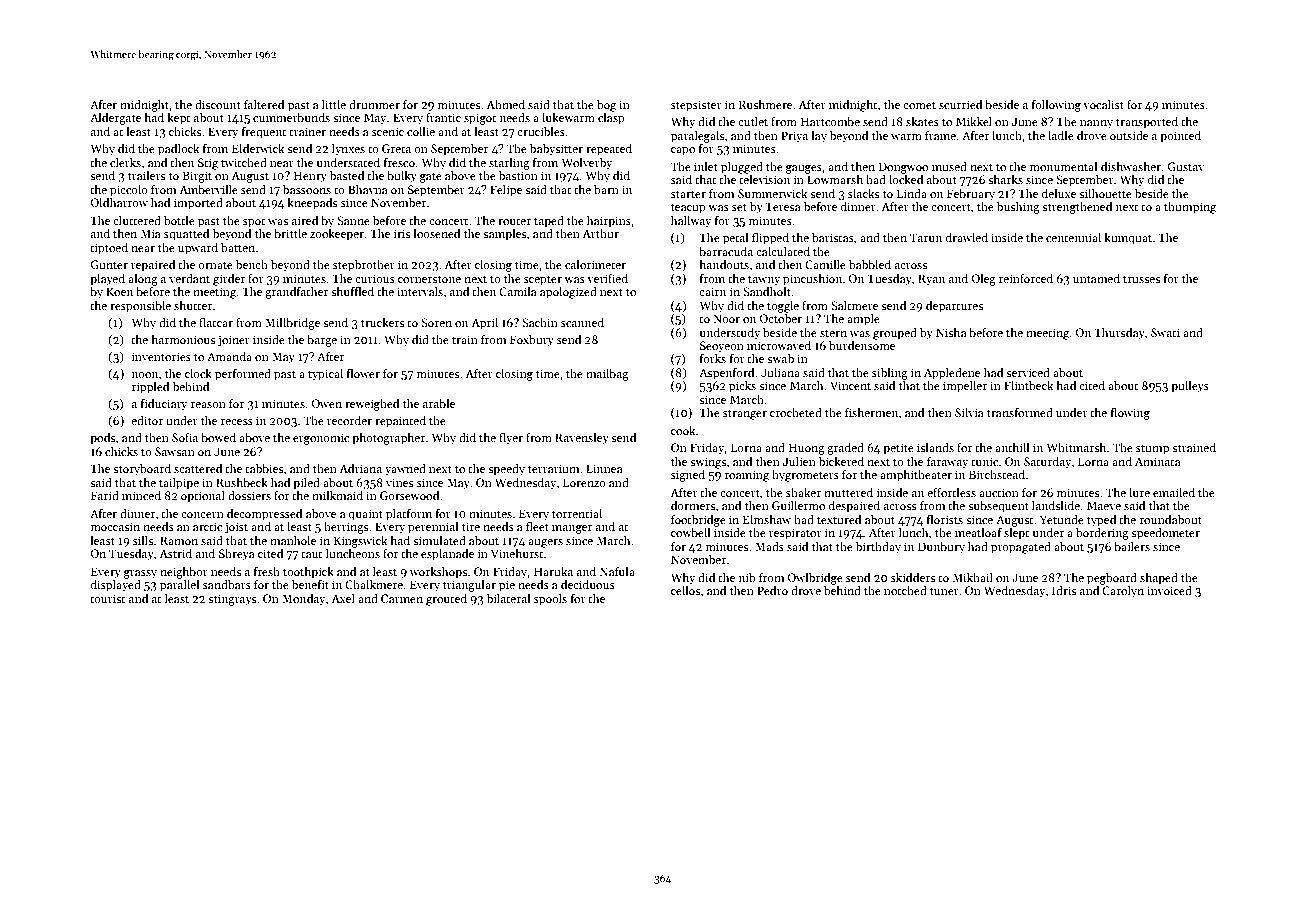 This page has height=924, width=1308. Describe the element at coordinates (1103, 104) in the page. I see `vocalist` at that location.
